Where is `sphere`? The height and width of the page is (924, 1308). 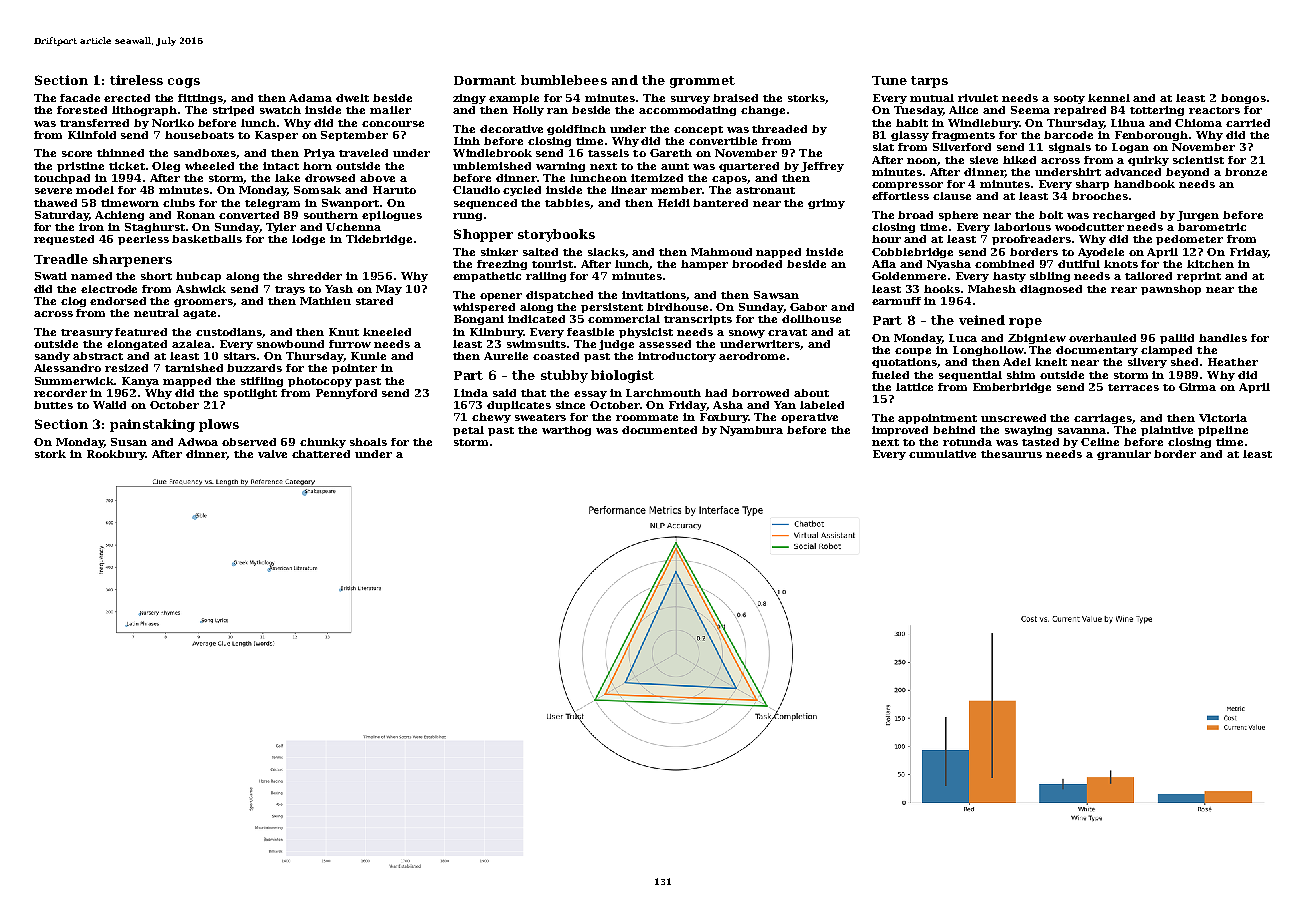 sphere is located at coordinates (958, 216).
